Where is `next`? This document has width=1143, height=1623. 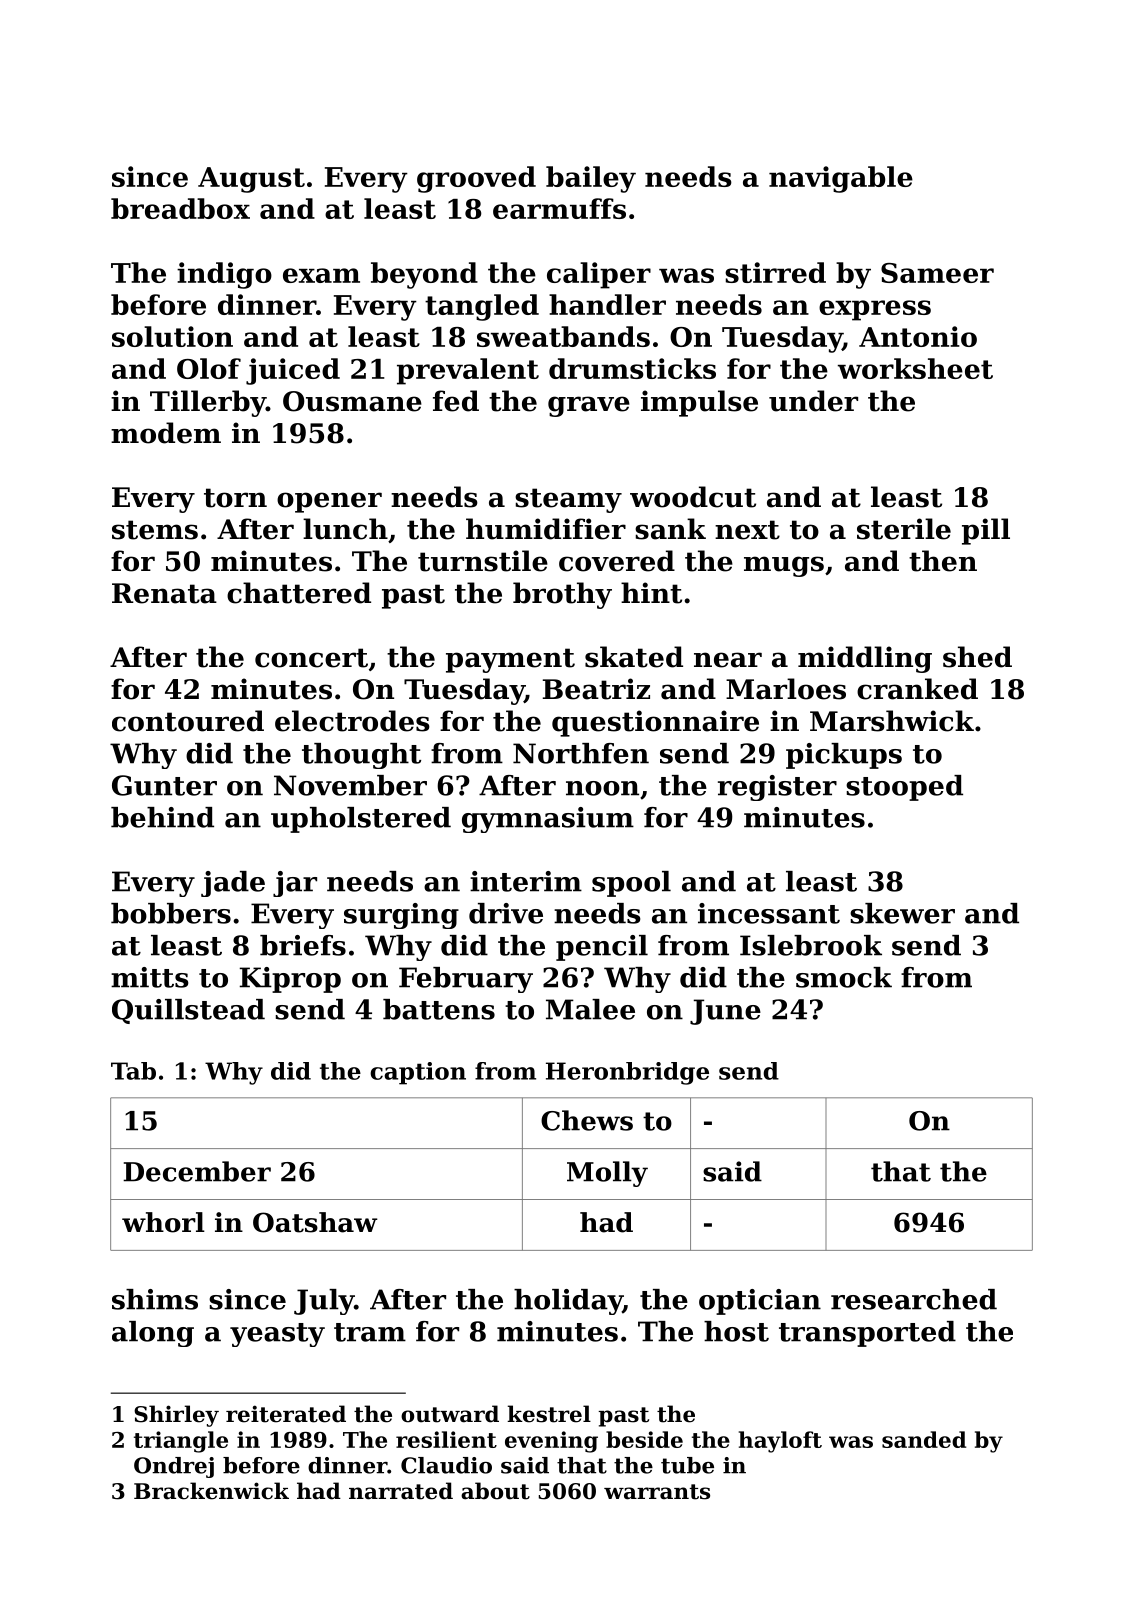
next is located at coordinates (747, 530).
